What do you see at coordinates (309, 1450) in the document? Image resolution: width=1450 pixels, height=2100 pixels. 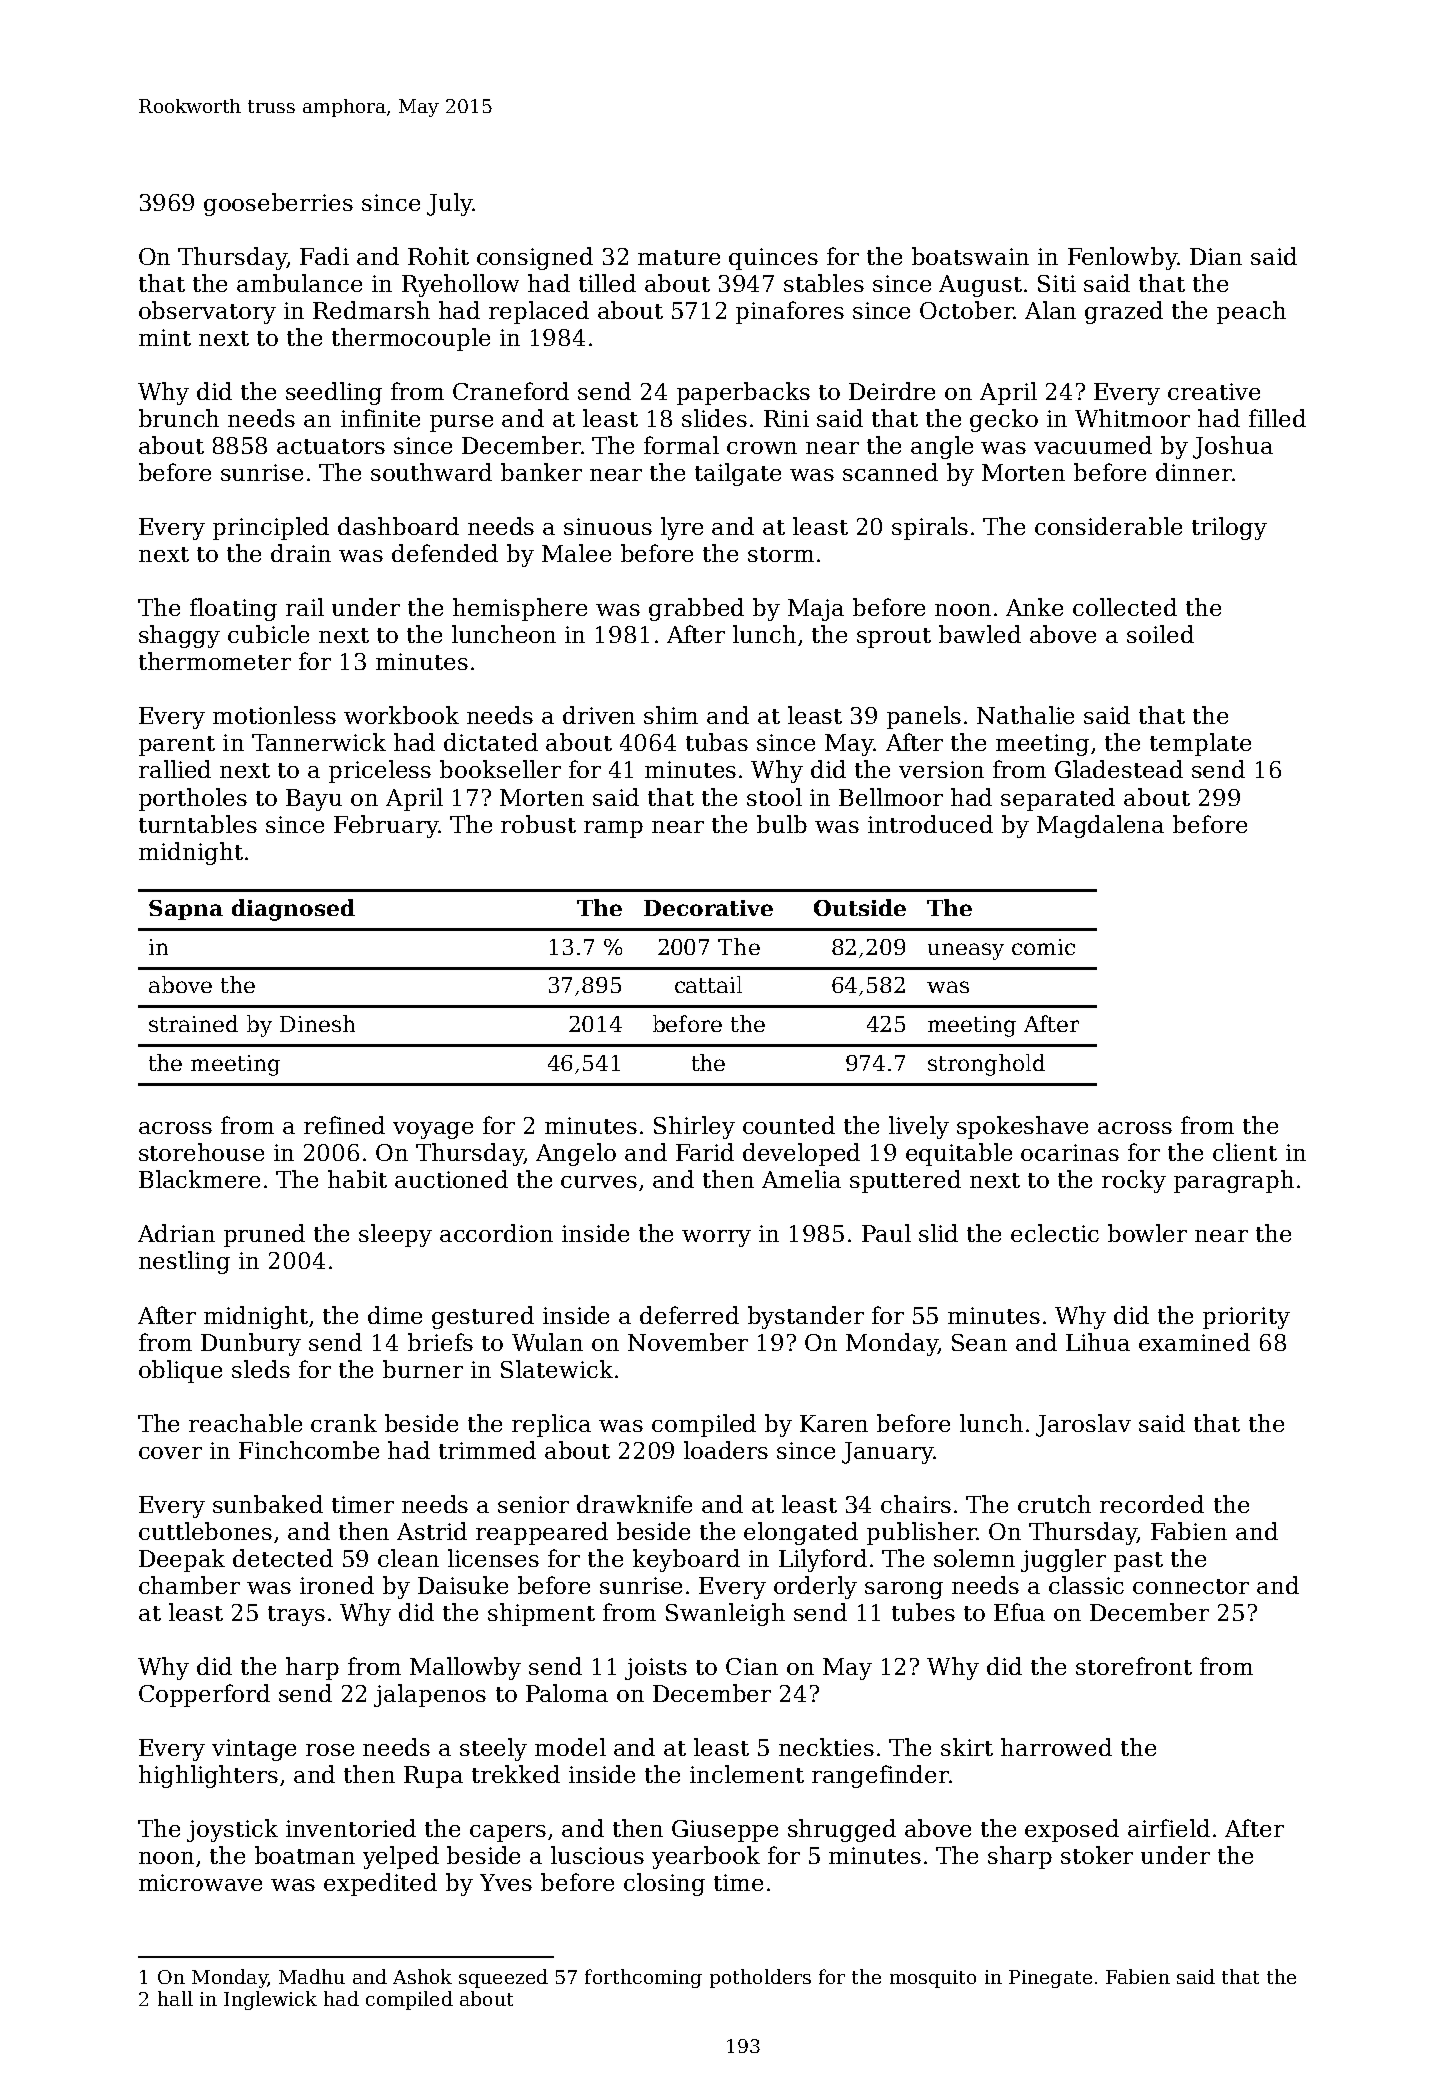 I see `Finchcombe` at bounding box center [309, 1450].
